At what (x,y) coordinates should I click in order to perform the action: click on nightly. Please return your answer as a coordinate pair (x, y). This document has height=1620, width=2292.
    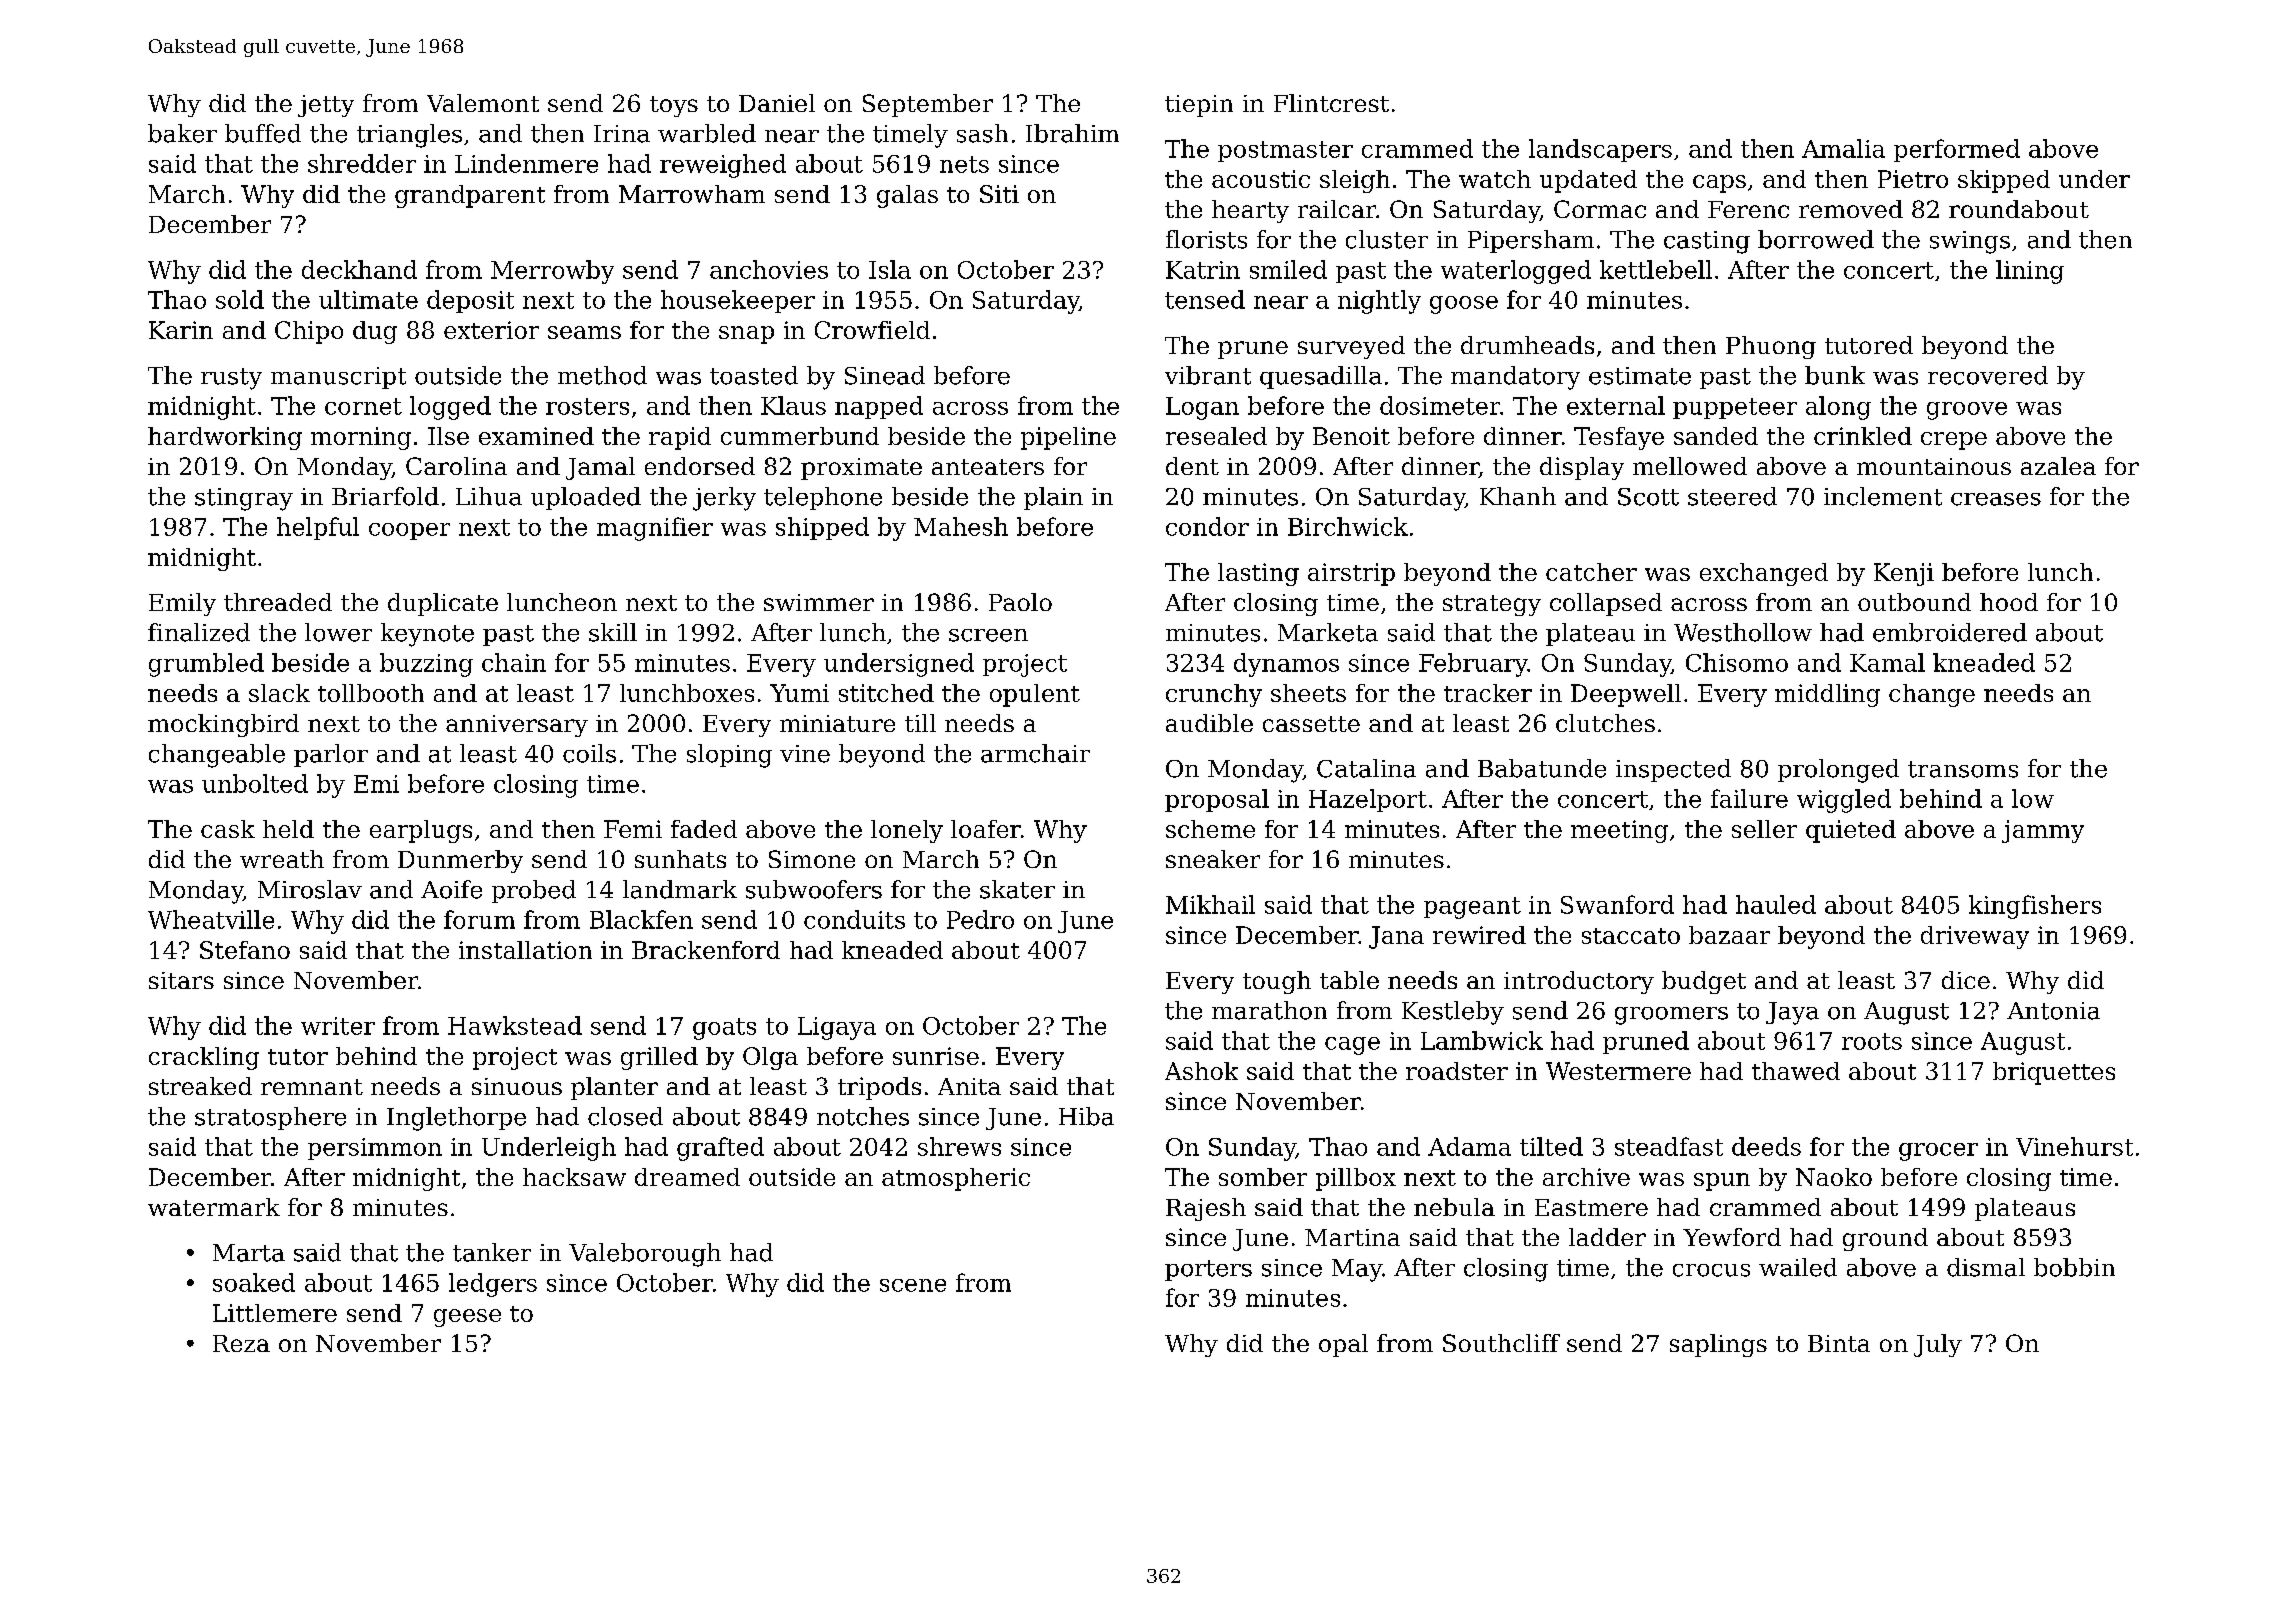
    Looking at the image, I should click on (1379, 302).
